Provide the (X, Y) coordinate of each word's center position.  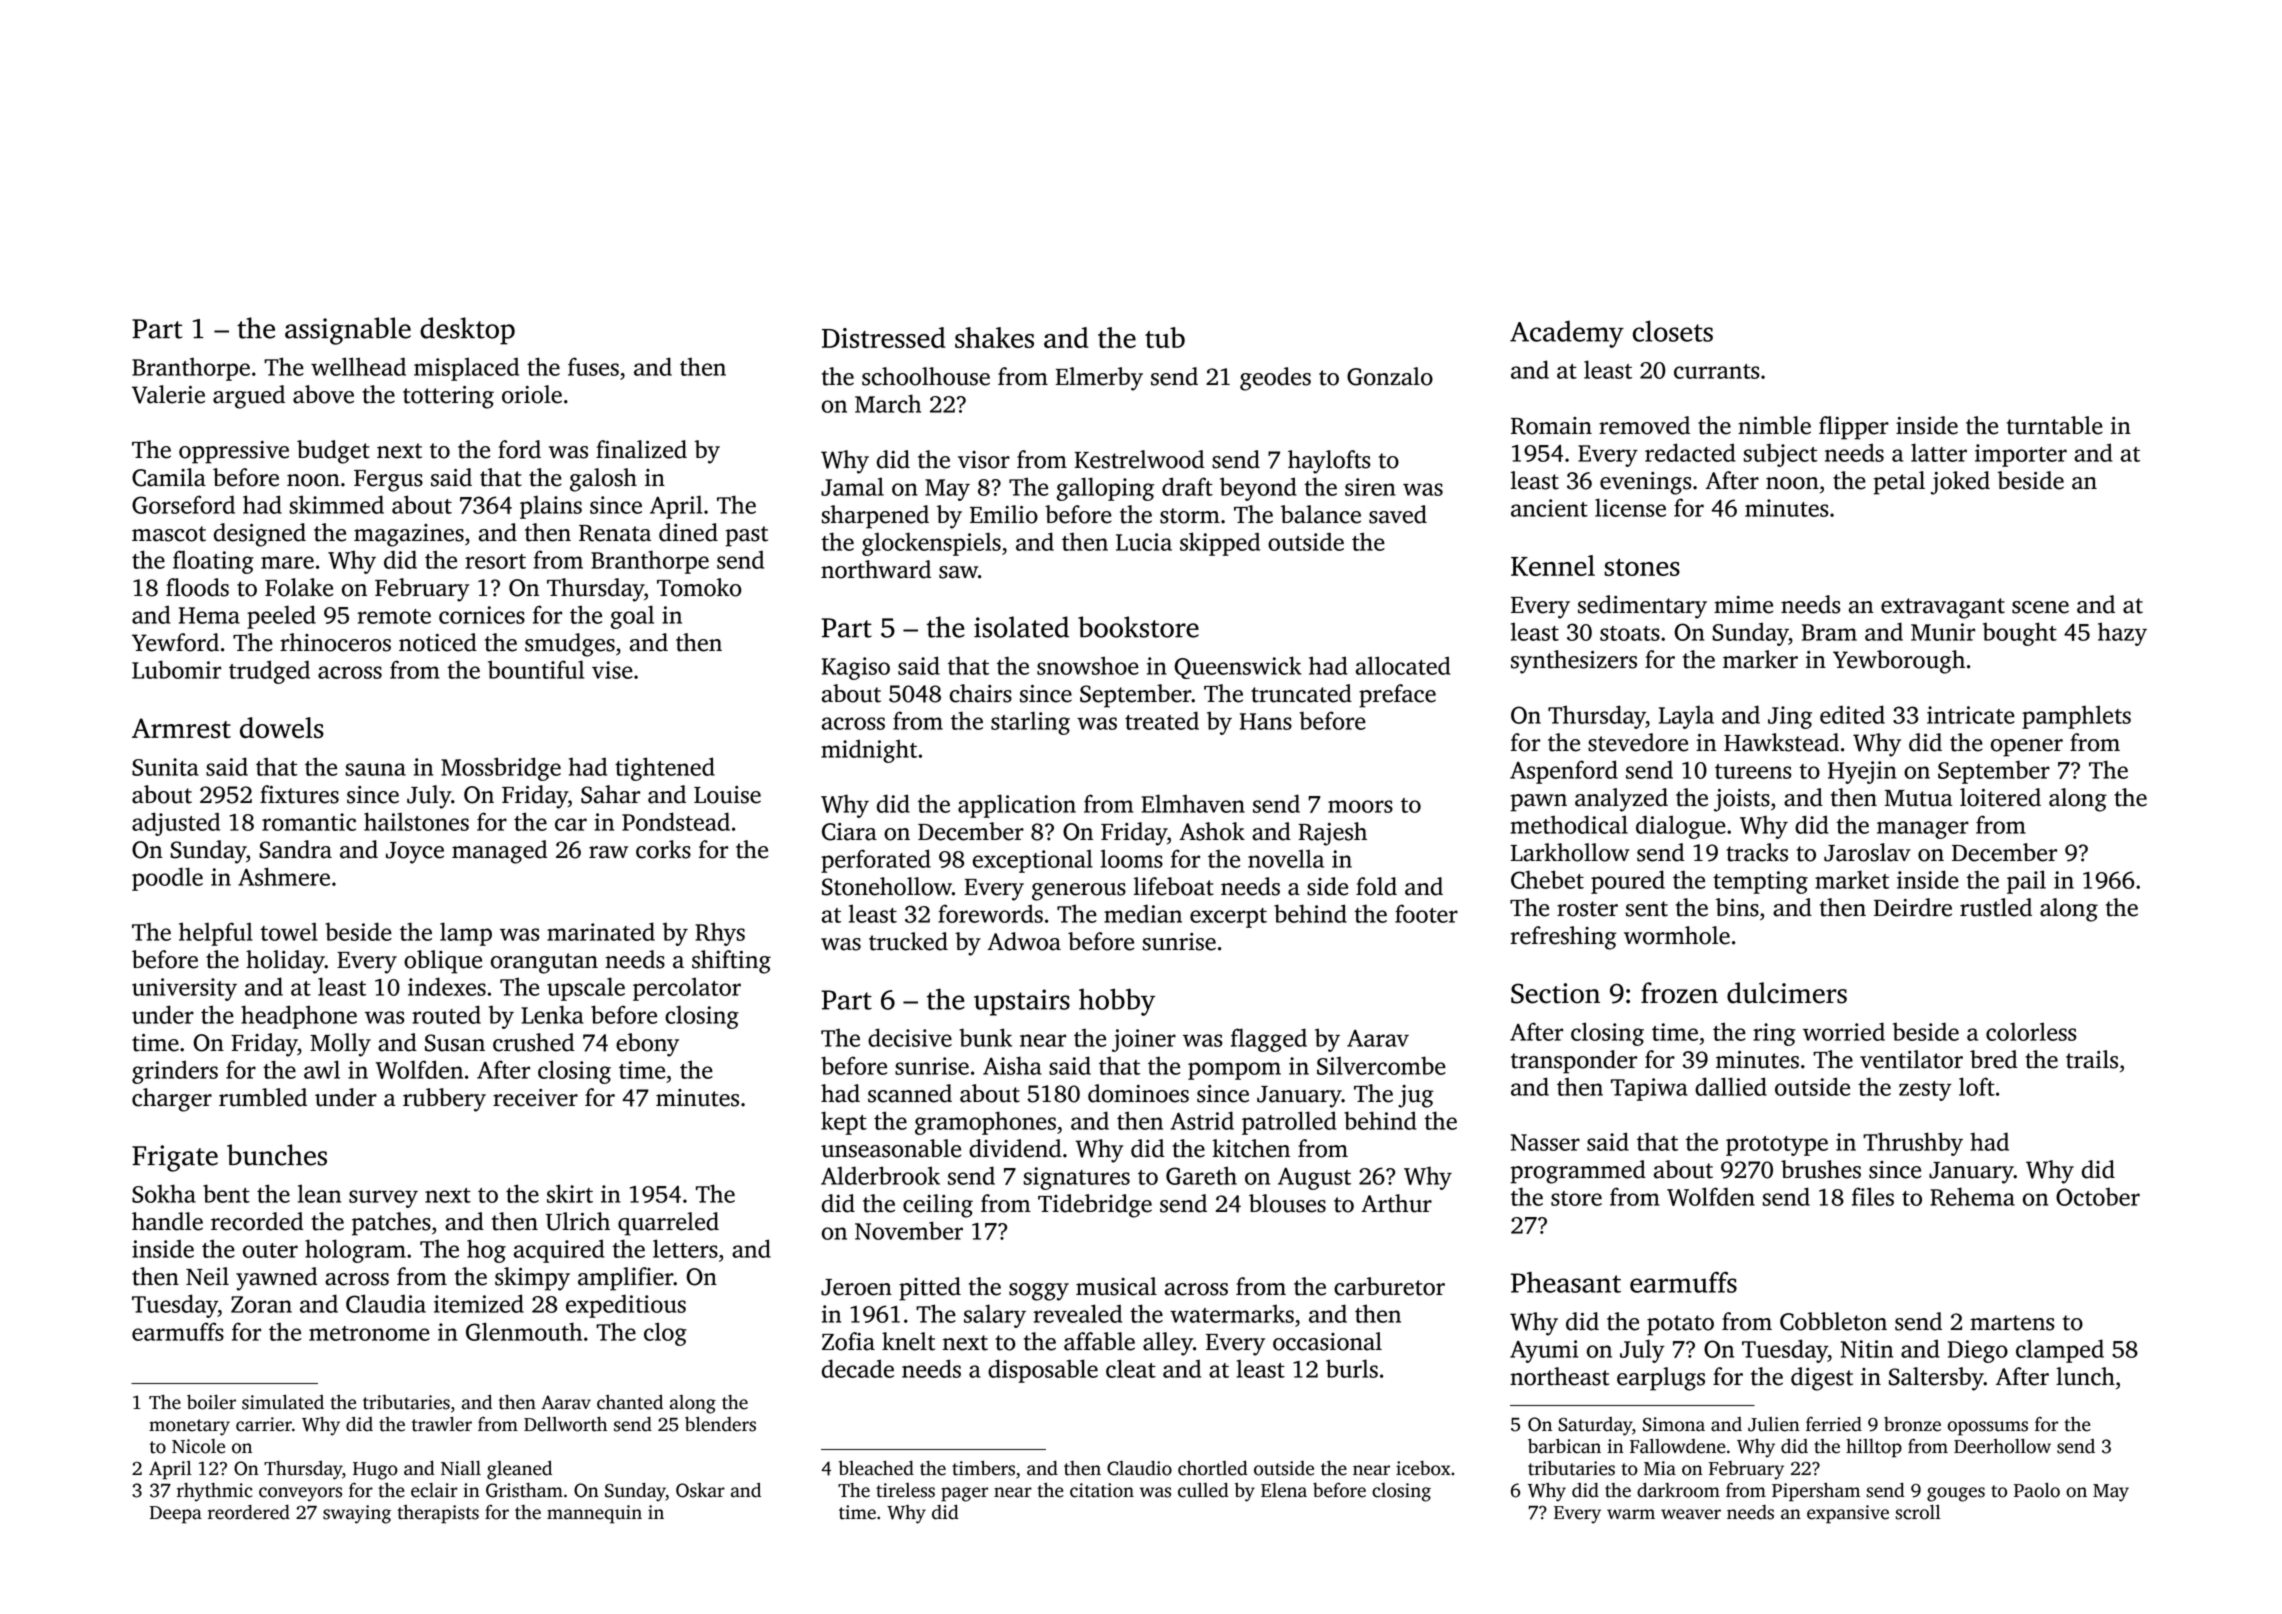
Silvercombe (1381, 1065)
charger (172, 1100)
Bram (1829, 632)
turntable (2055, 425)
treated (1162, 720)
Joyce (415, 853)
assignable (348, 331)
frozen (1679, 993)
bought (2020, 634)
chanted (630, 1402)
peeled (281, 617)
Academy (1567, 334)
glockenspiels (931, 544)
